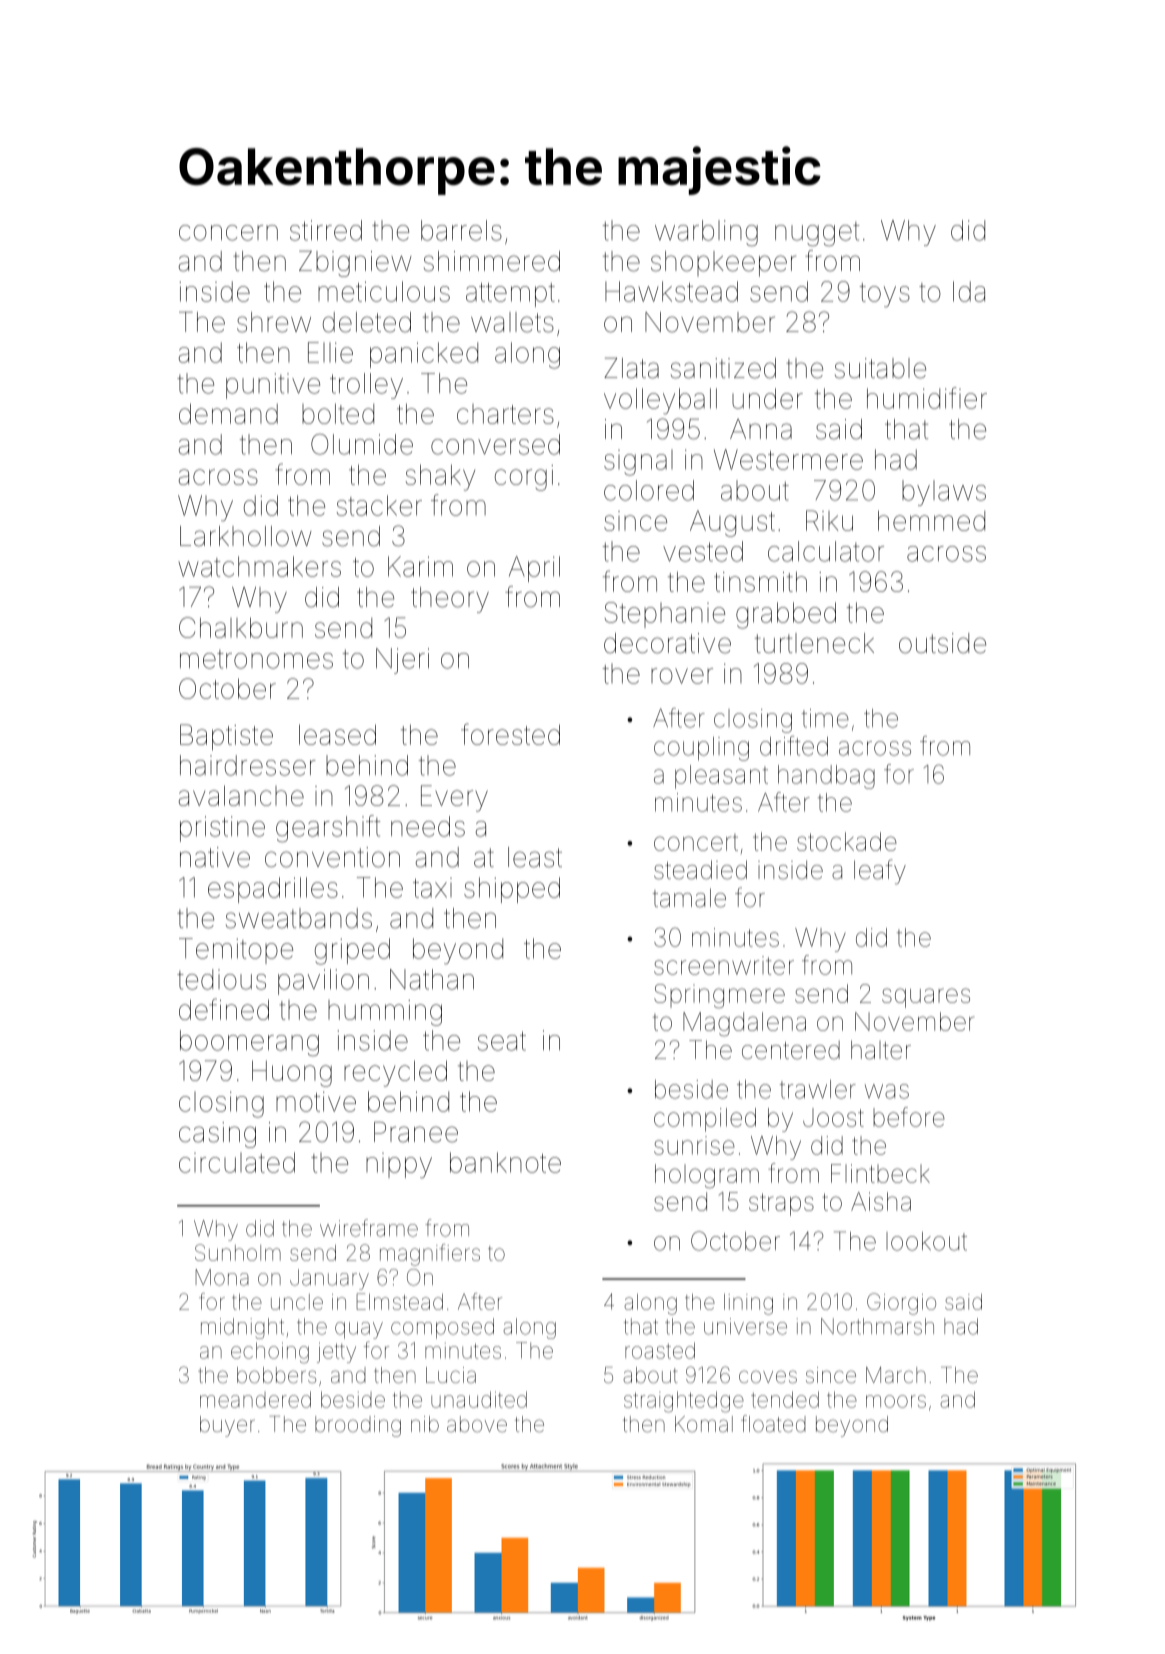  I want to click on Ellie, so click(330, 352).
